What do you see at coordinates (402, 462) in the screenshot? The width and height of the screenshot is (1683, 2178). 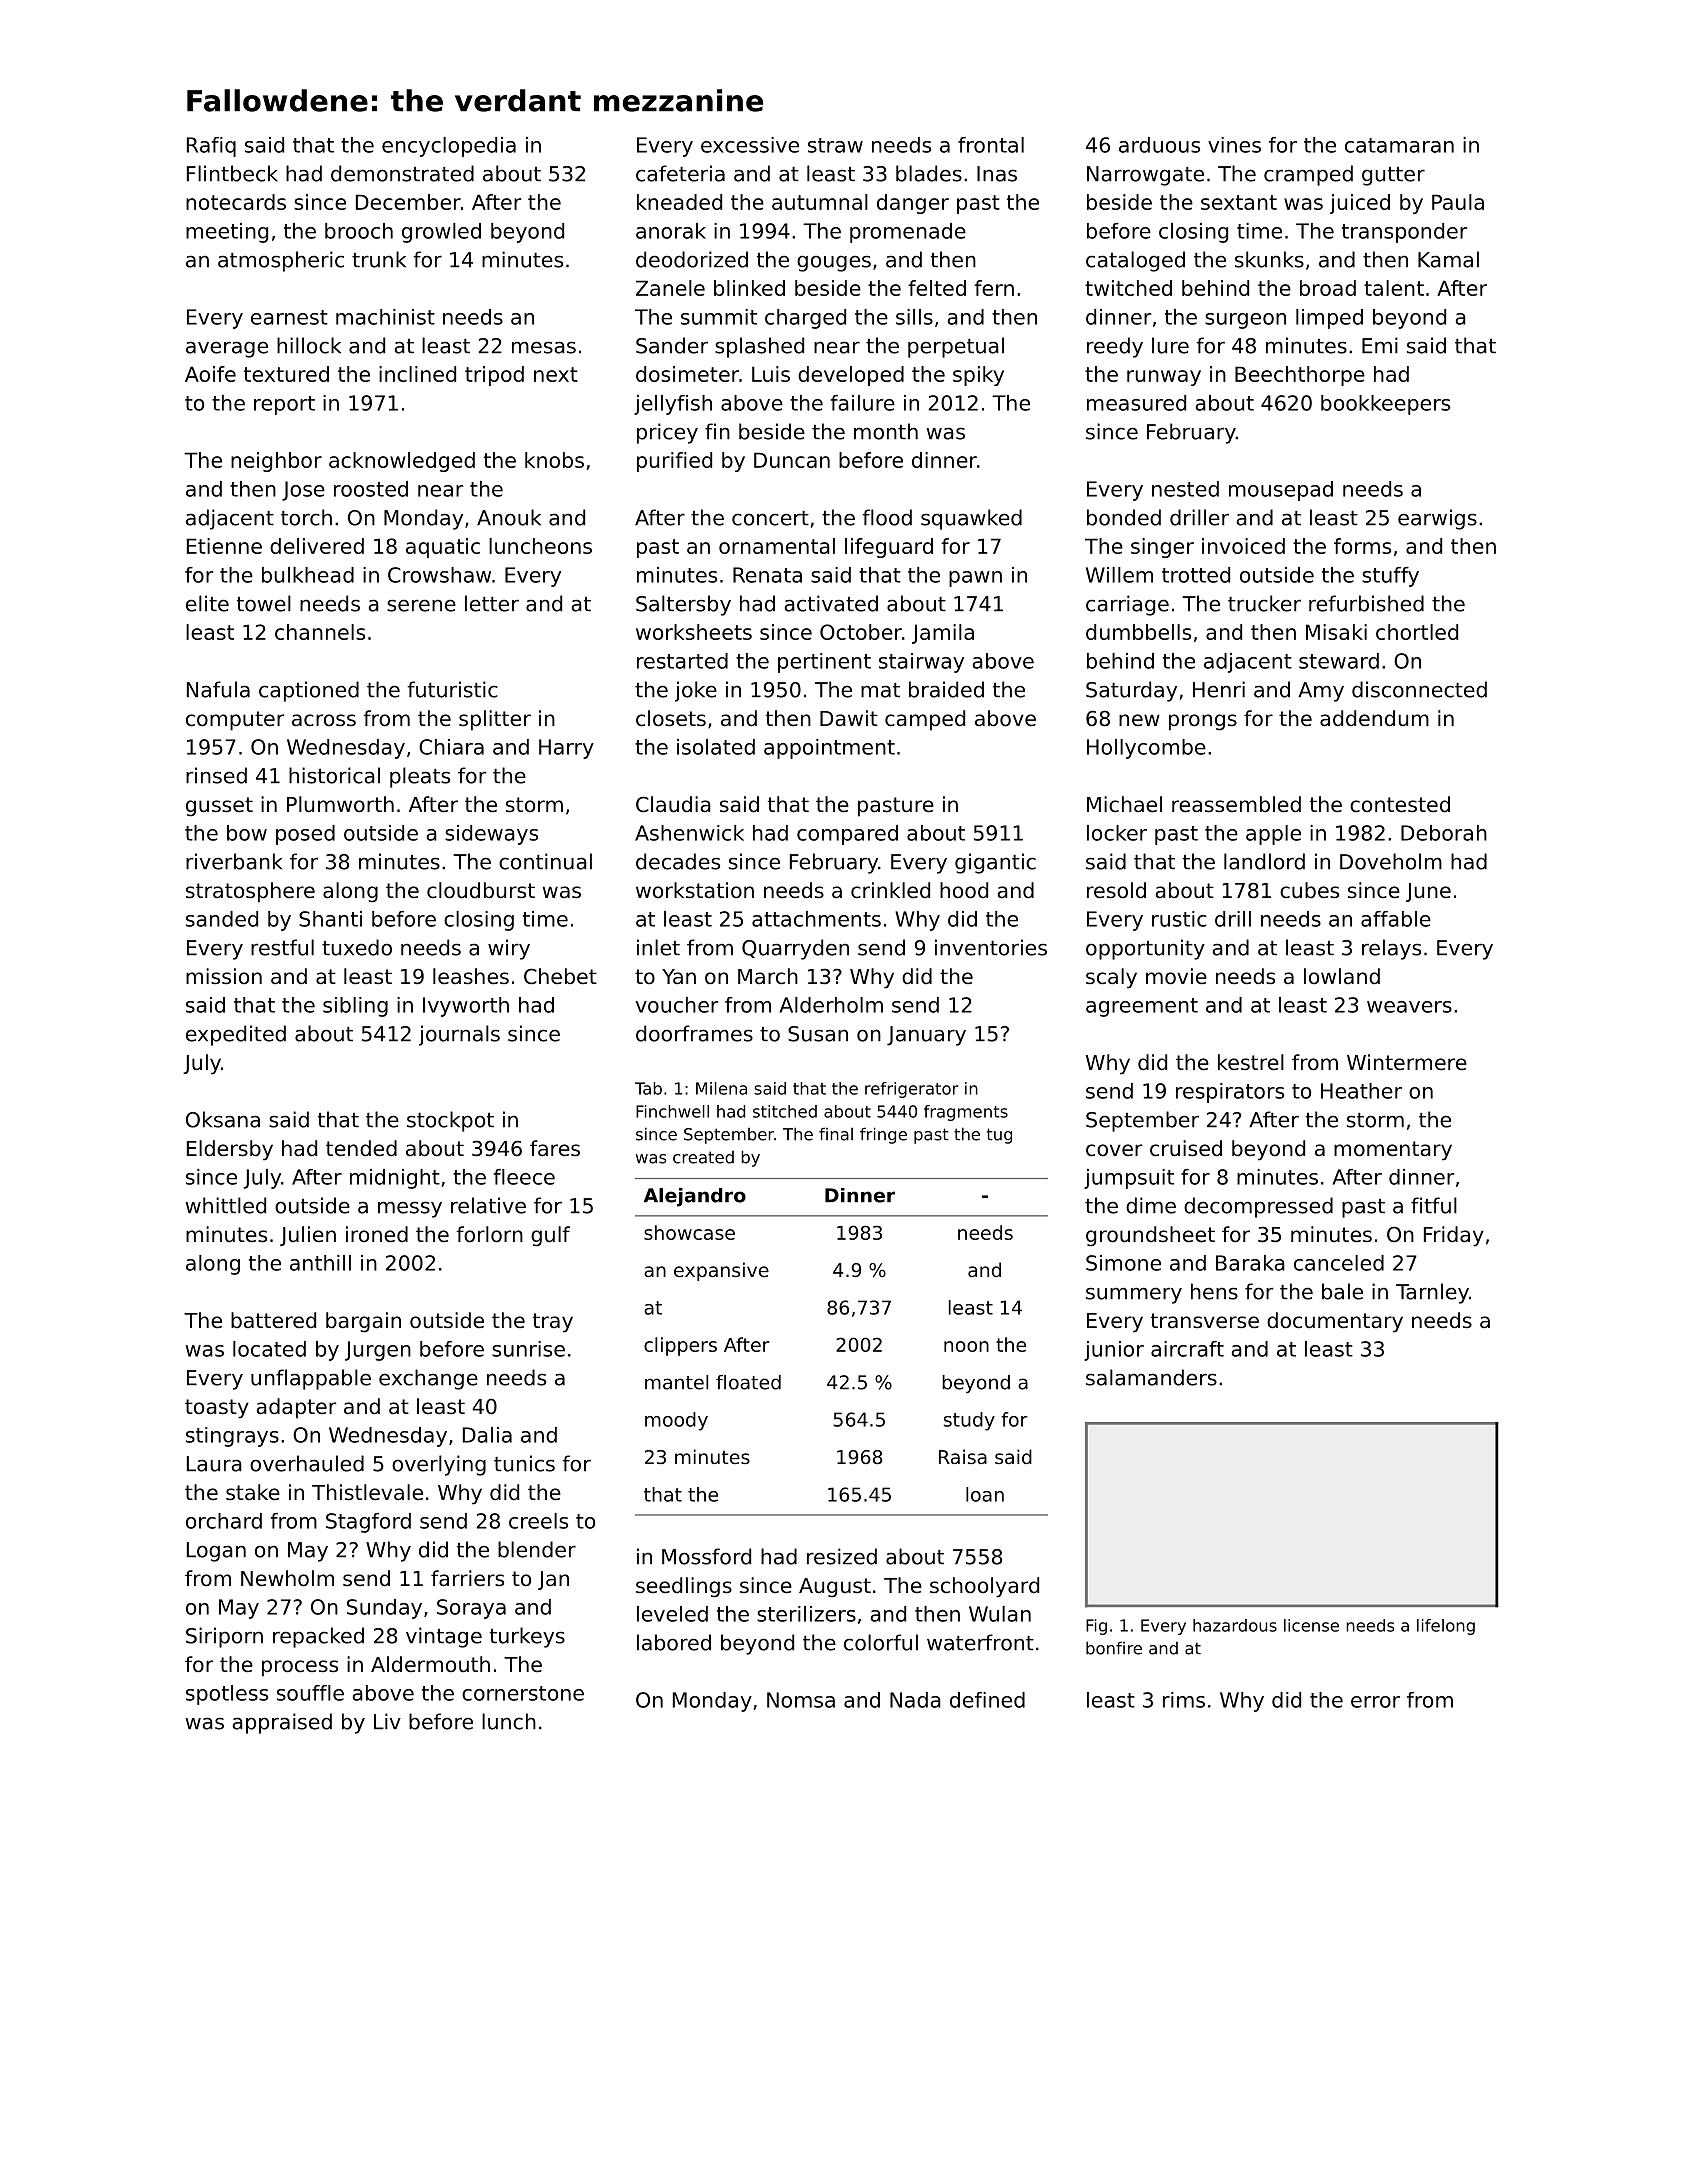 I see `acknowledged` at bounding box center [402, 462].
